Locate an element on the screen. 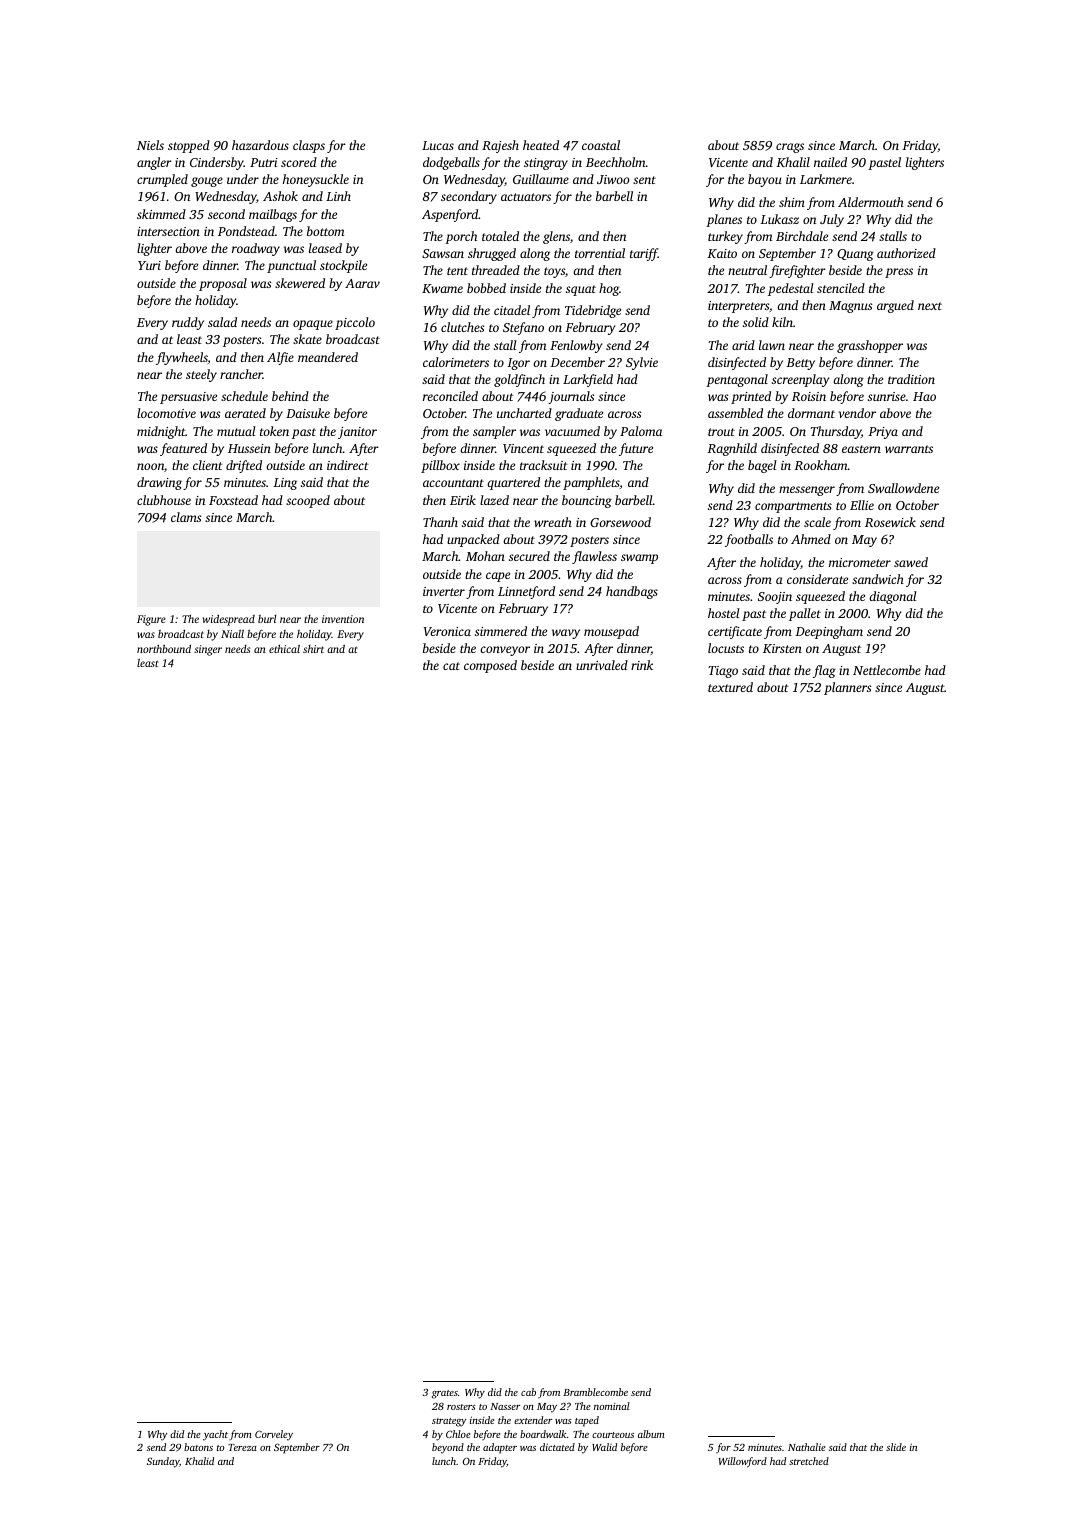  strategy is located at coordinates (449, 1422).
